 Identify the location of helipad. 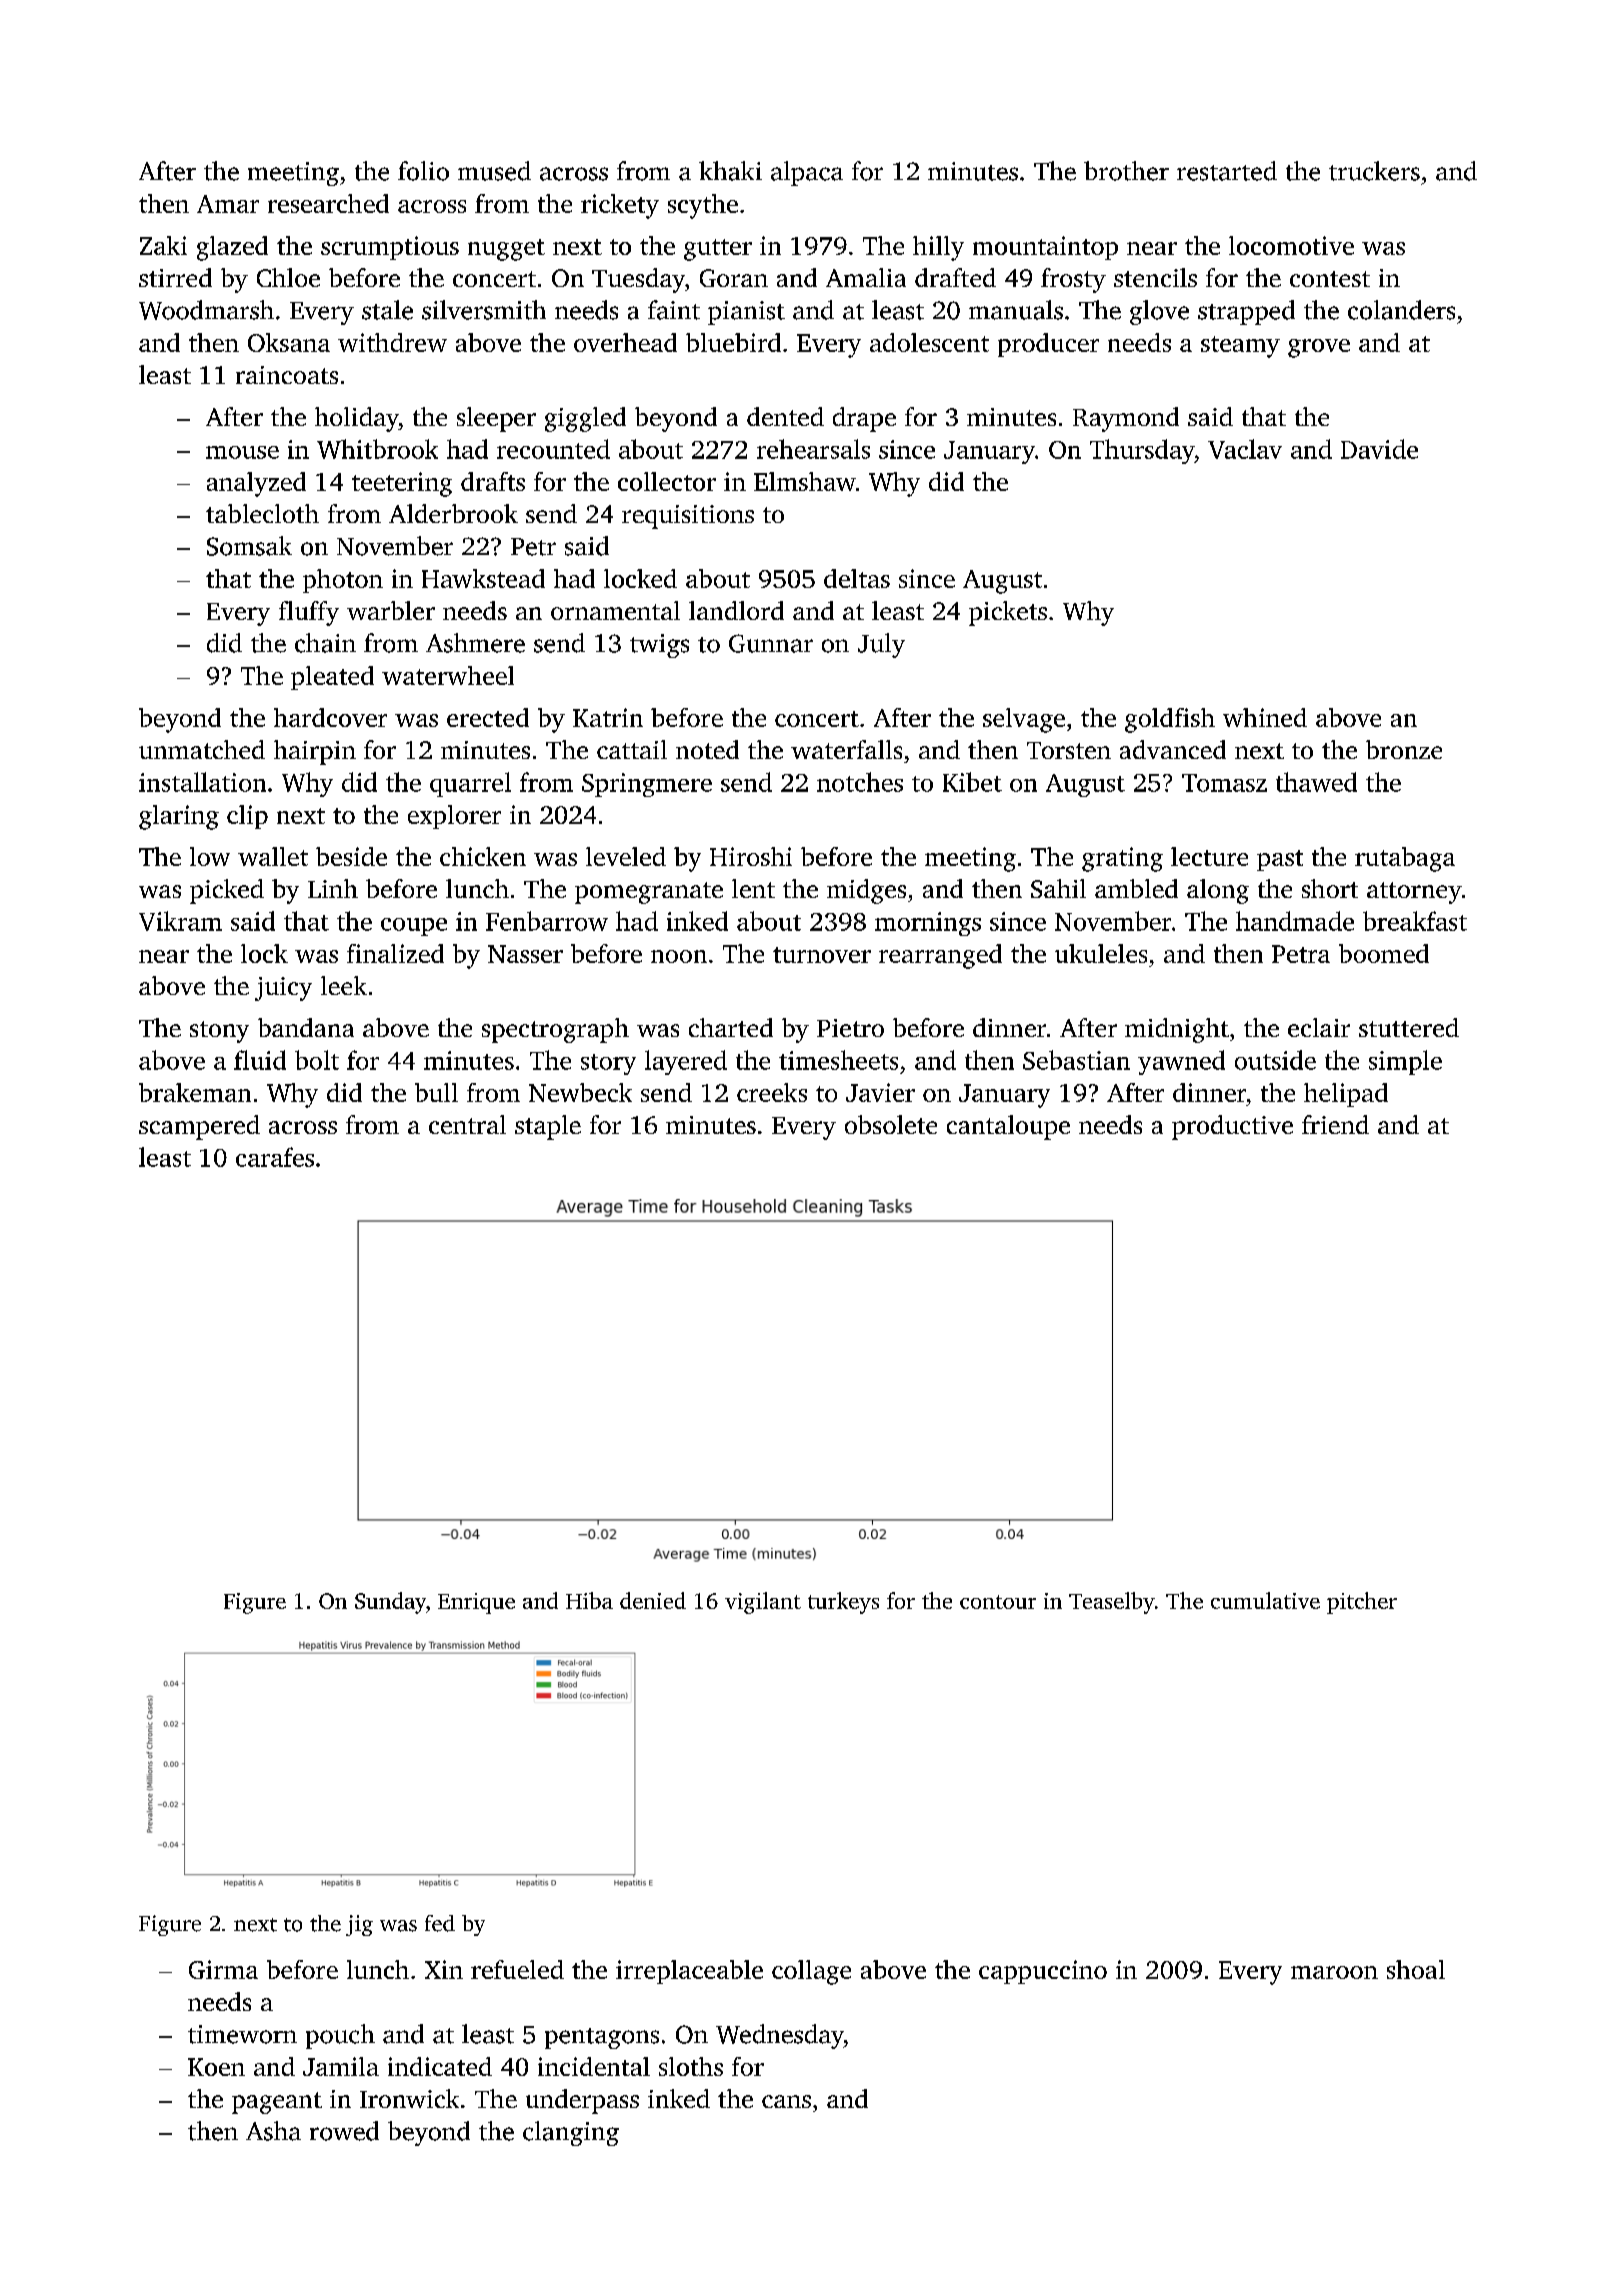
(1346, 1095).
